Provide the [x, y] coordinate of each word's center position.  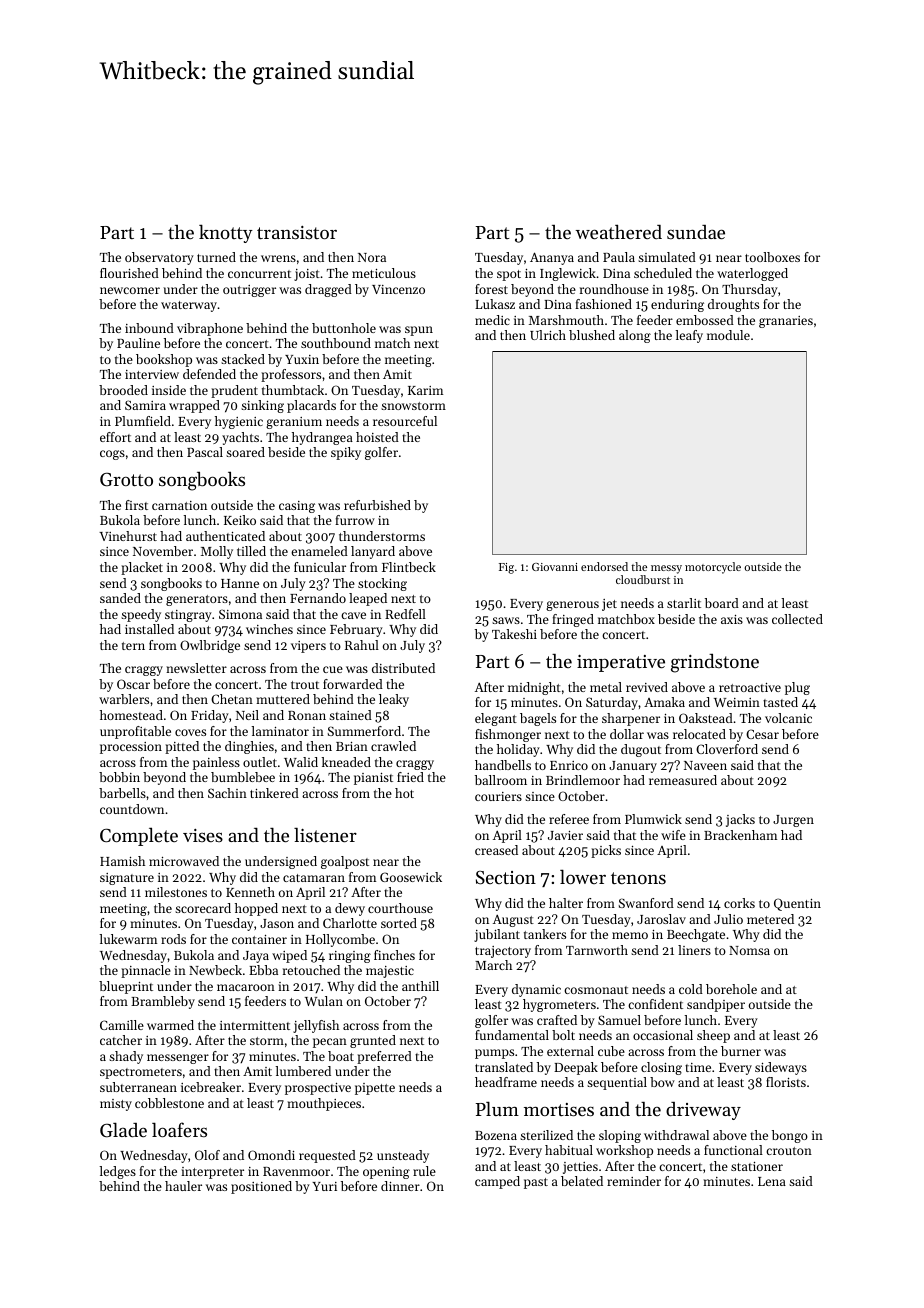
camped [497, 1182]
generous [572, 606]
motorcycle [713, 568]
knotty [226, 233]
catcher [121, 1040]
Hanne [240, 583]
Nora [372, 257]
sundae [696, 232]
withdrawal [676, 1135]
